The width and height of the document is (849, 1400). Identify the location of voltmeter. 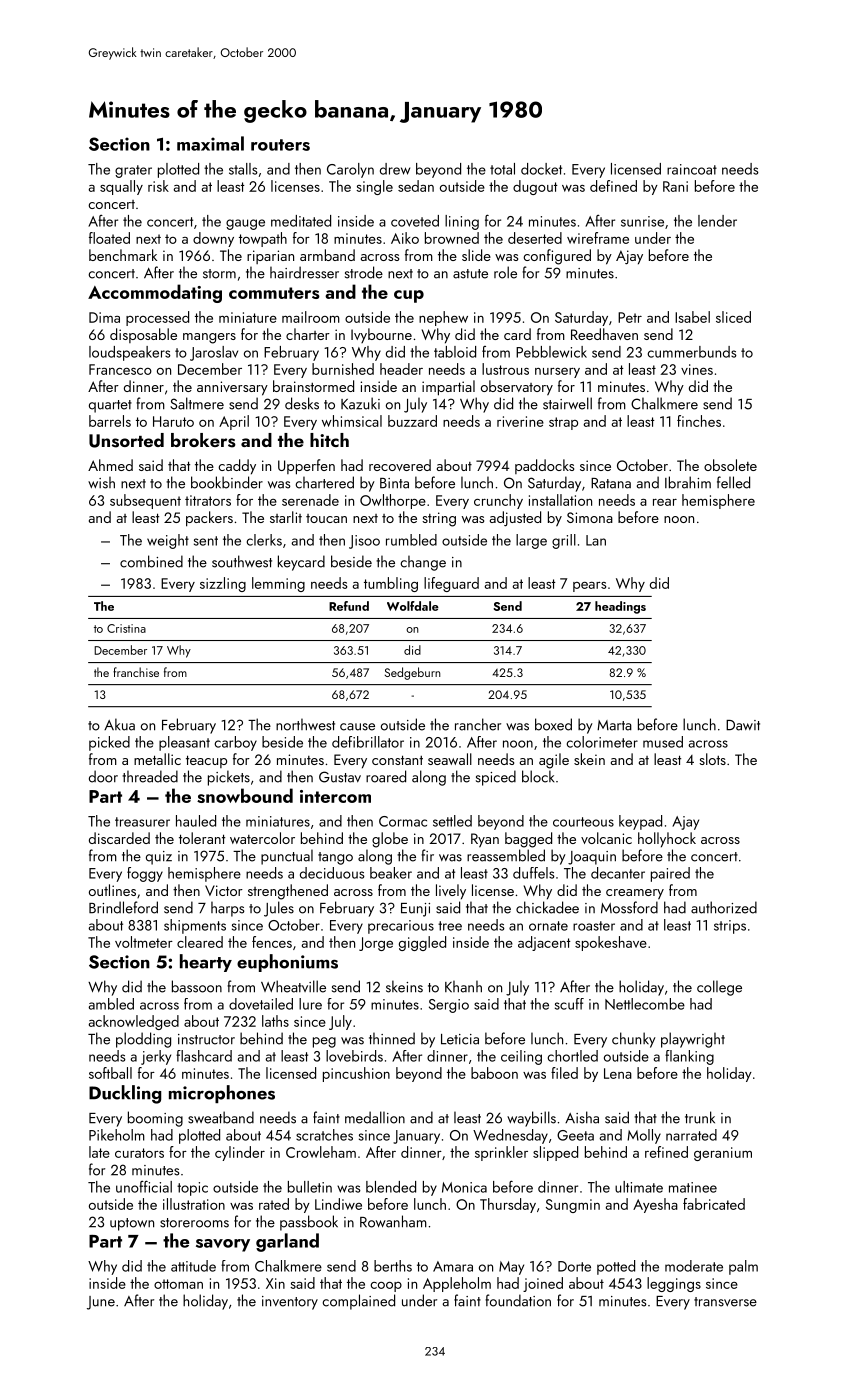
(144, 942).
